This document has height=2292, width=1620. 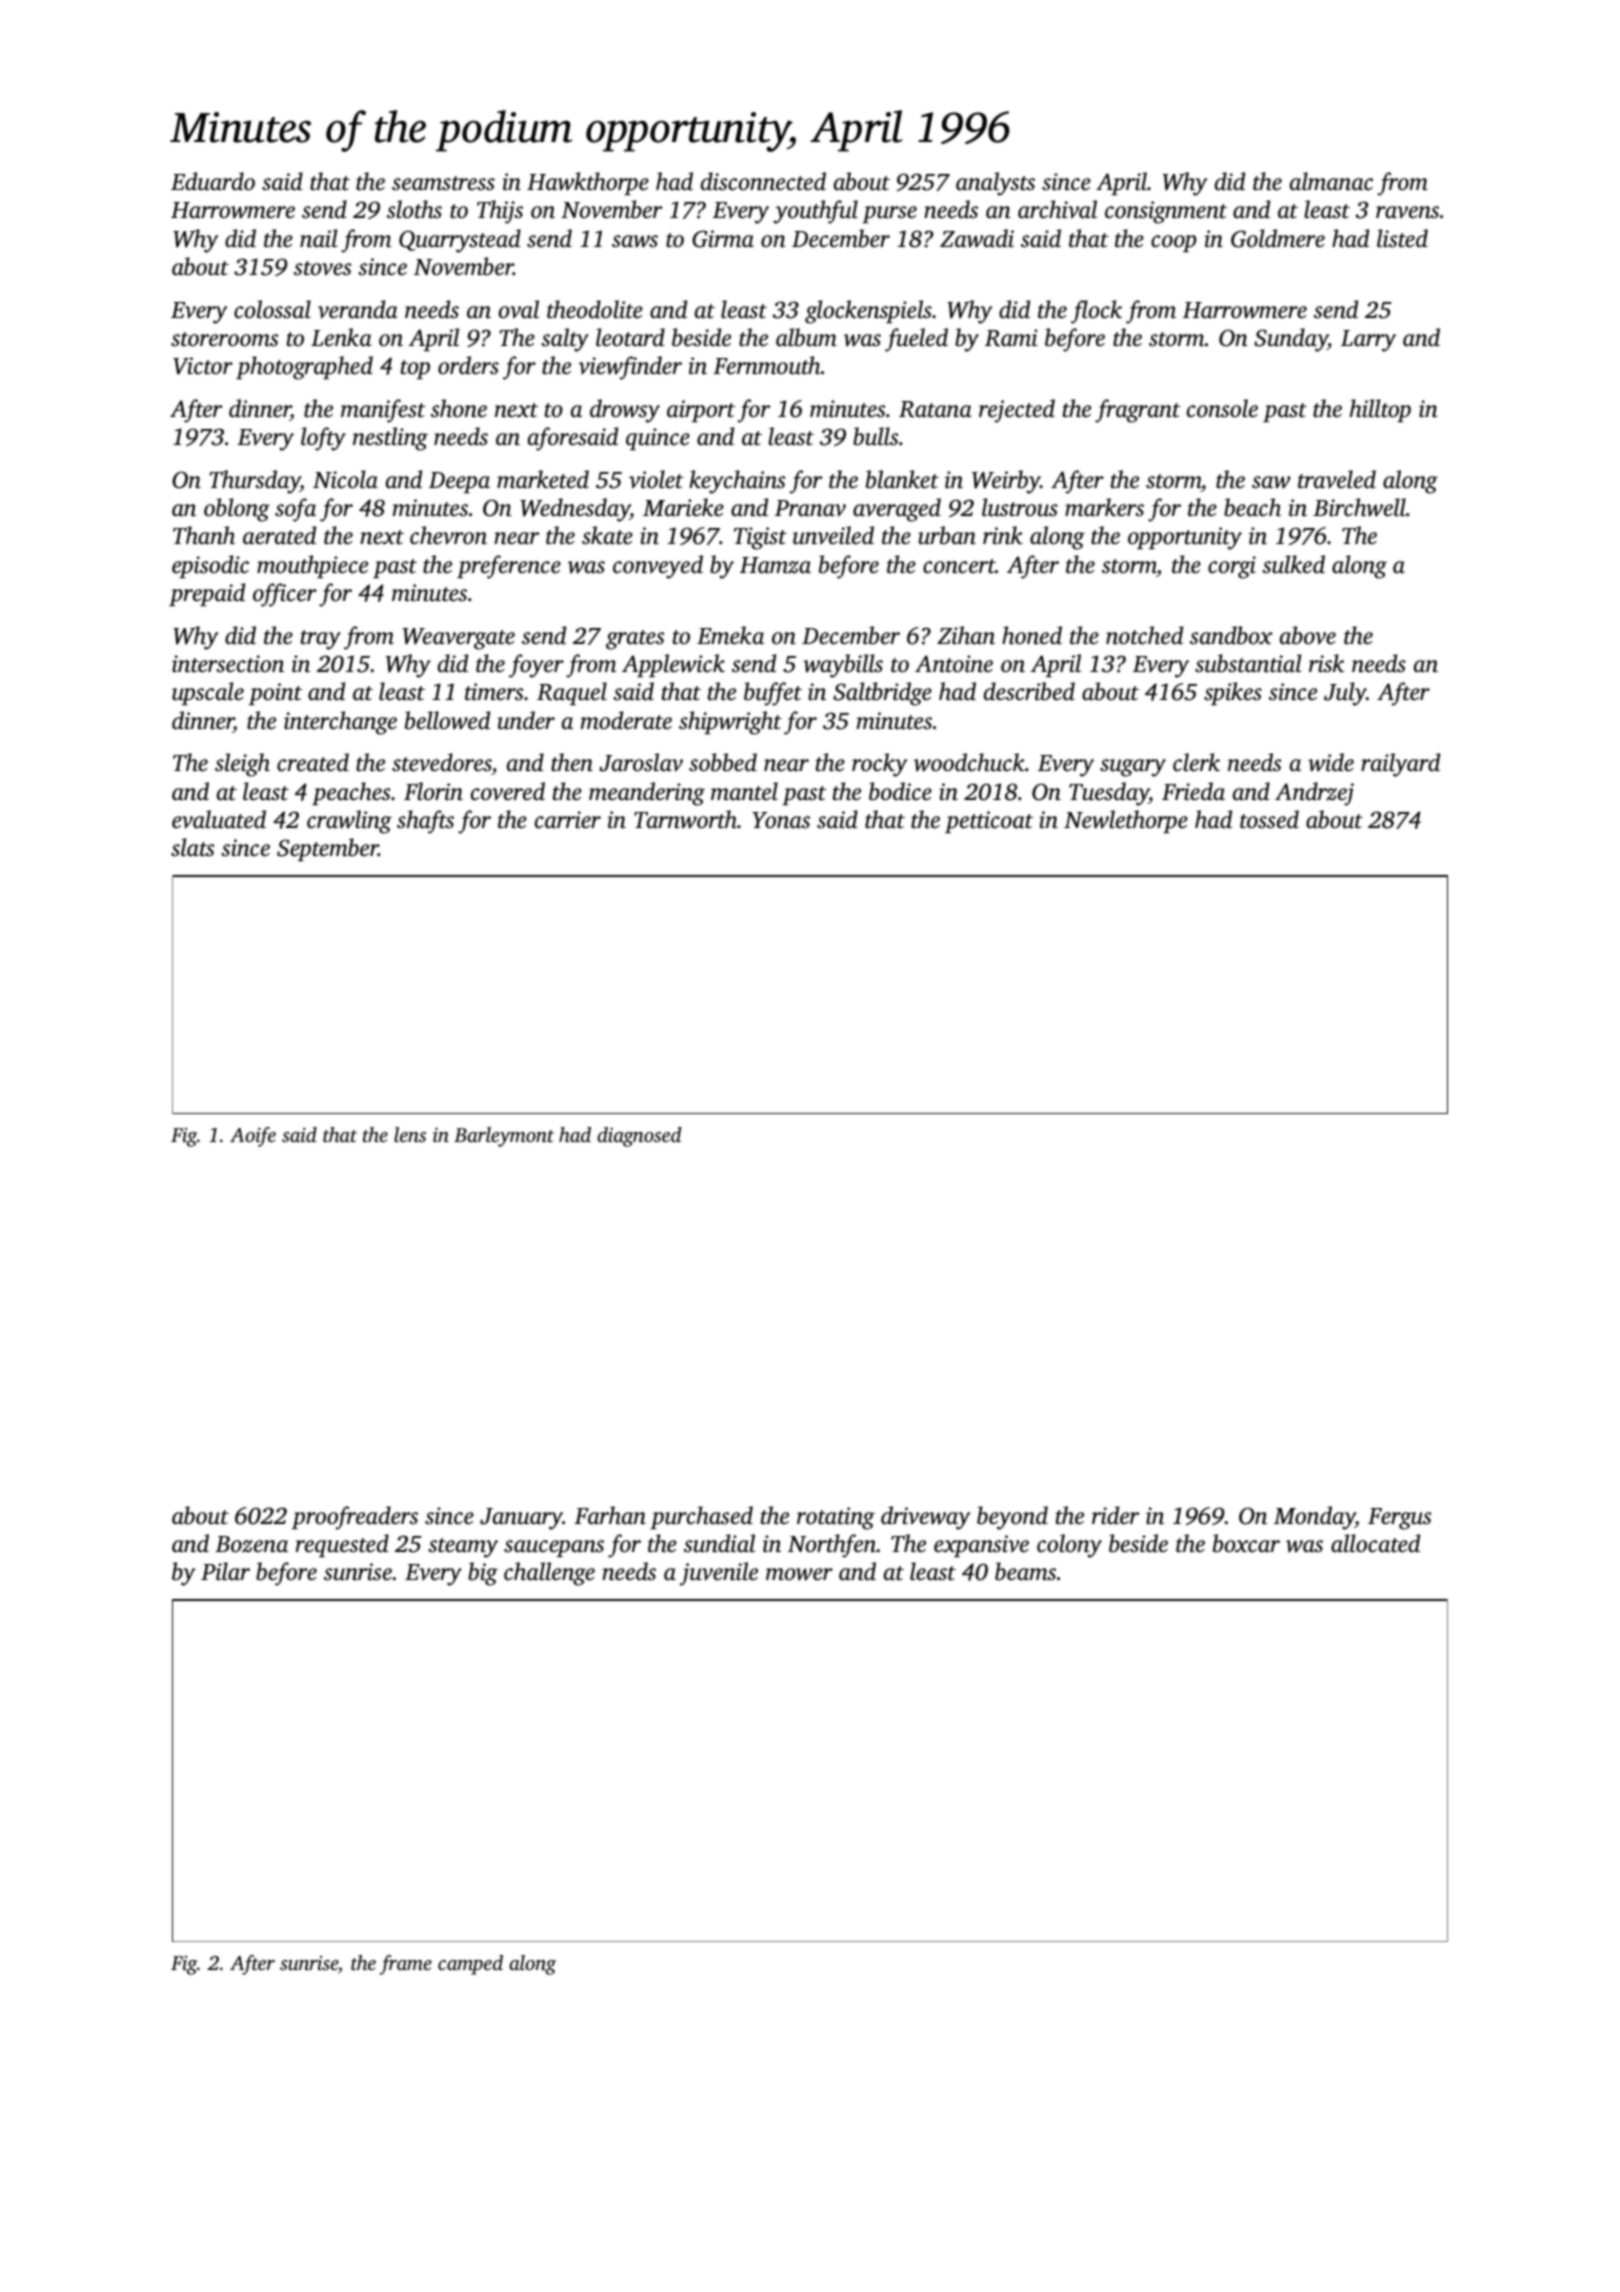 I want to click on camped, so click(x=470, y=1965).
